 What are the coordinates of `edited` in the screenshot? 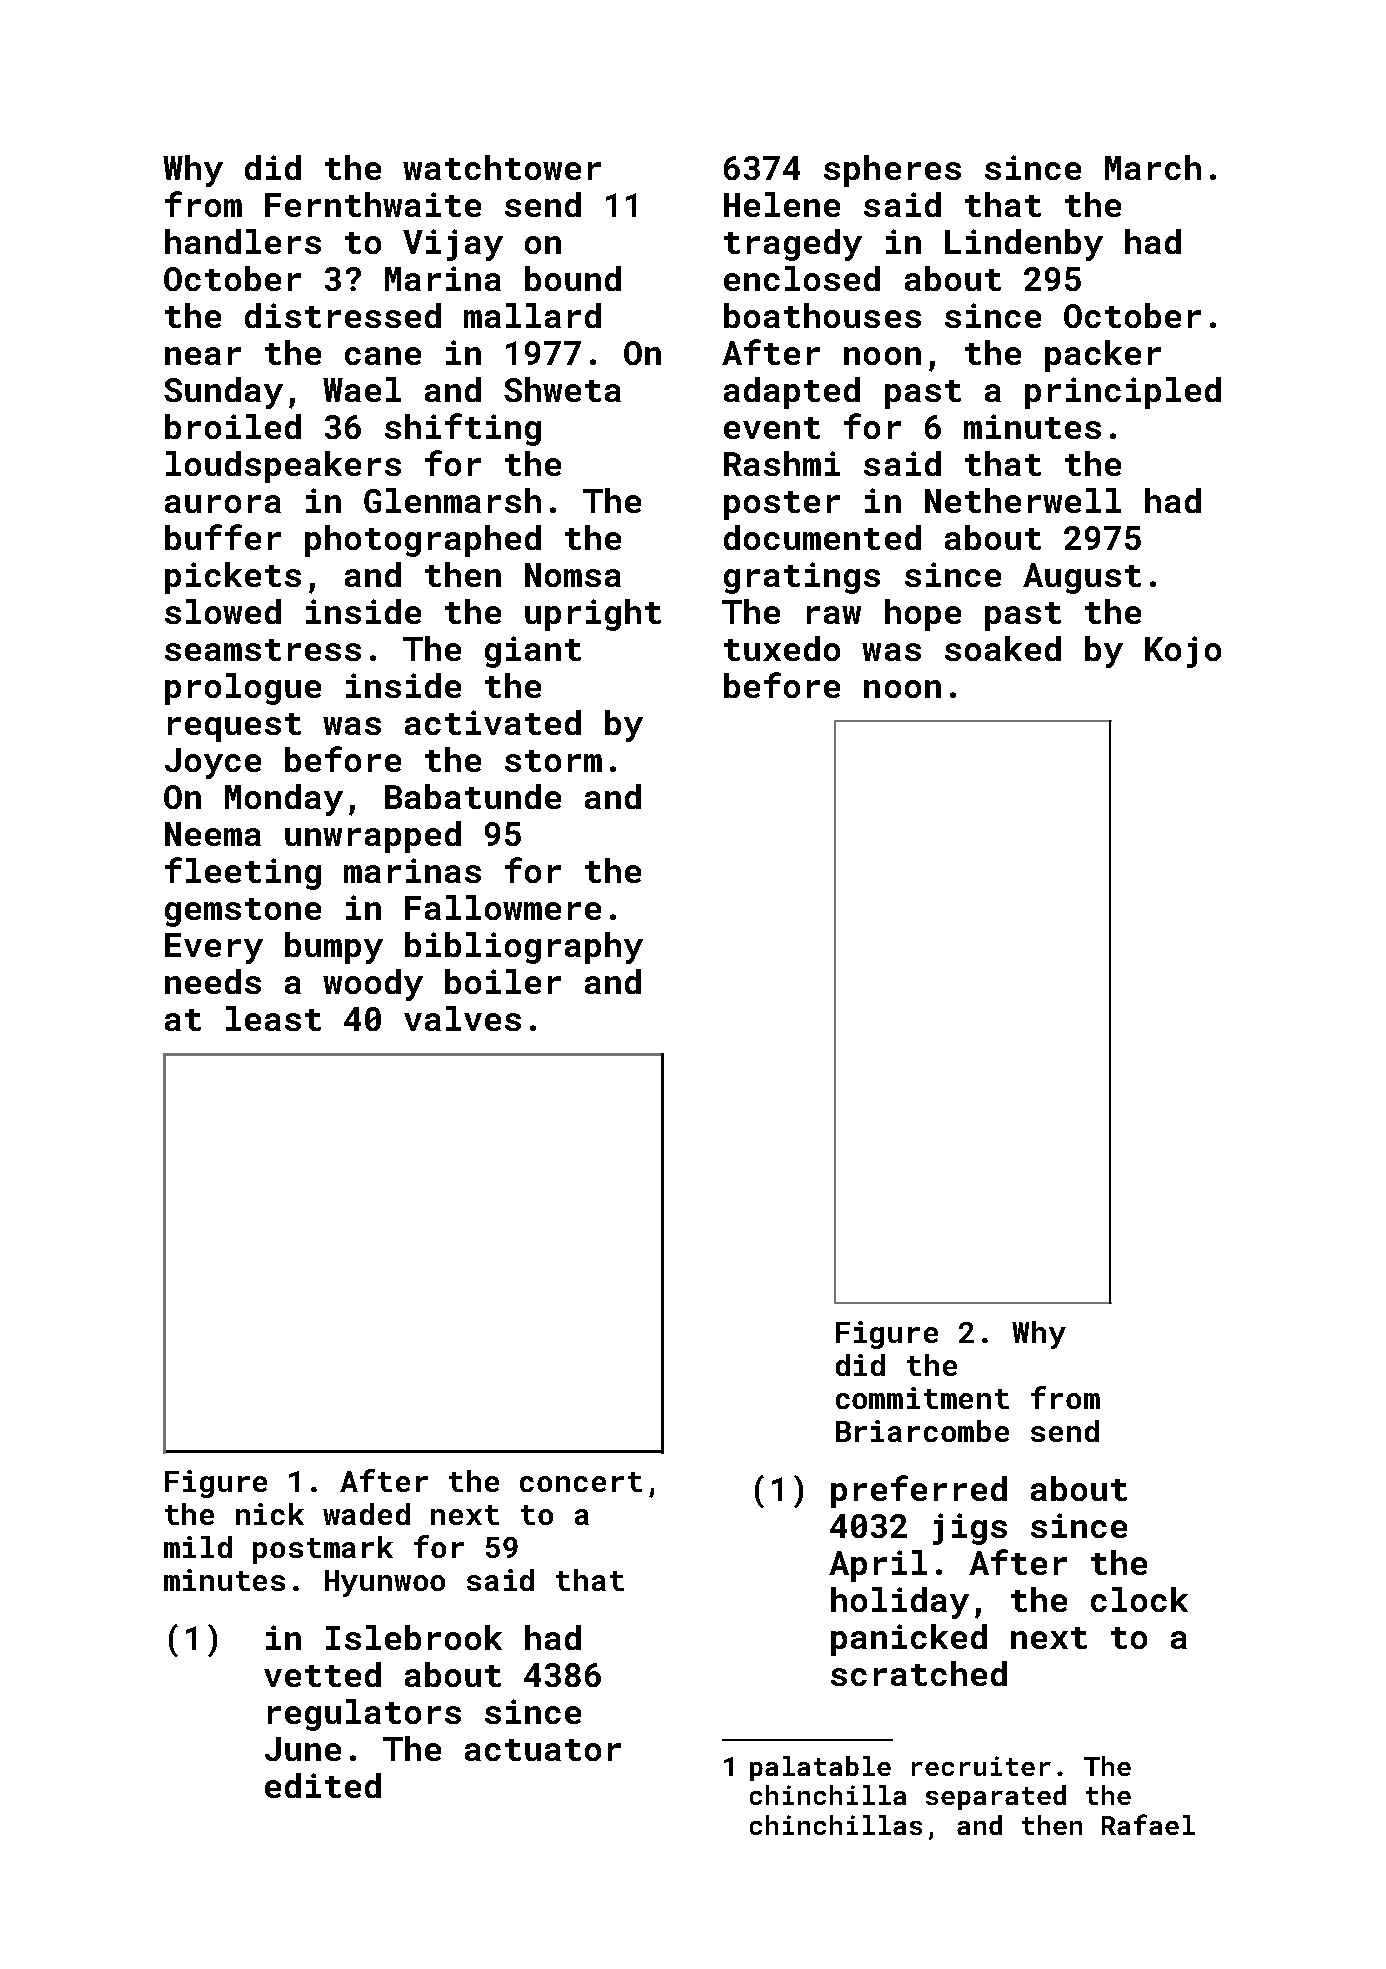 It's located at (323, 1785).
